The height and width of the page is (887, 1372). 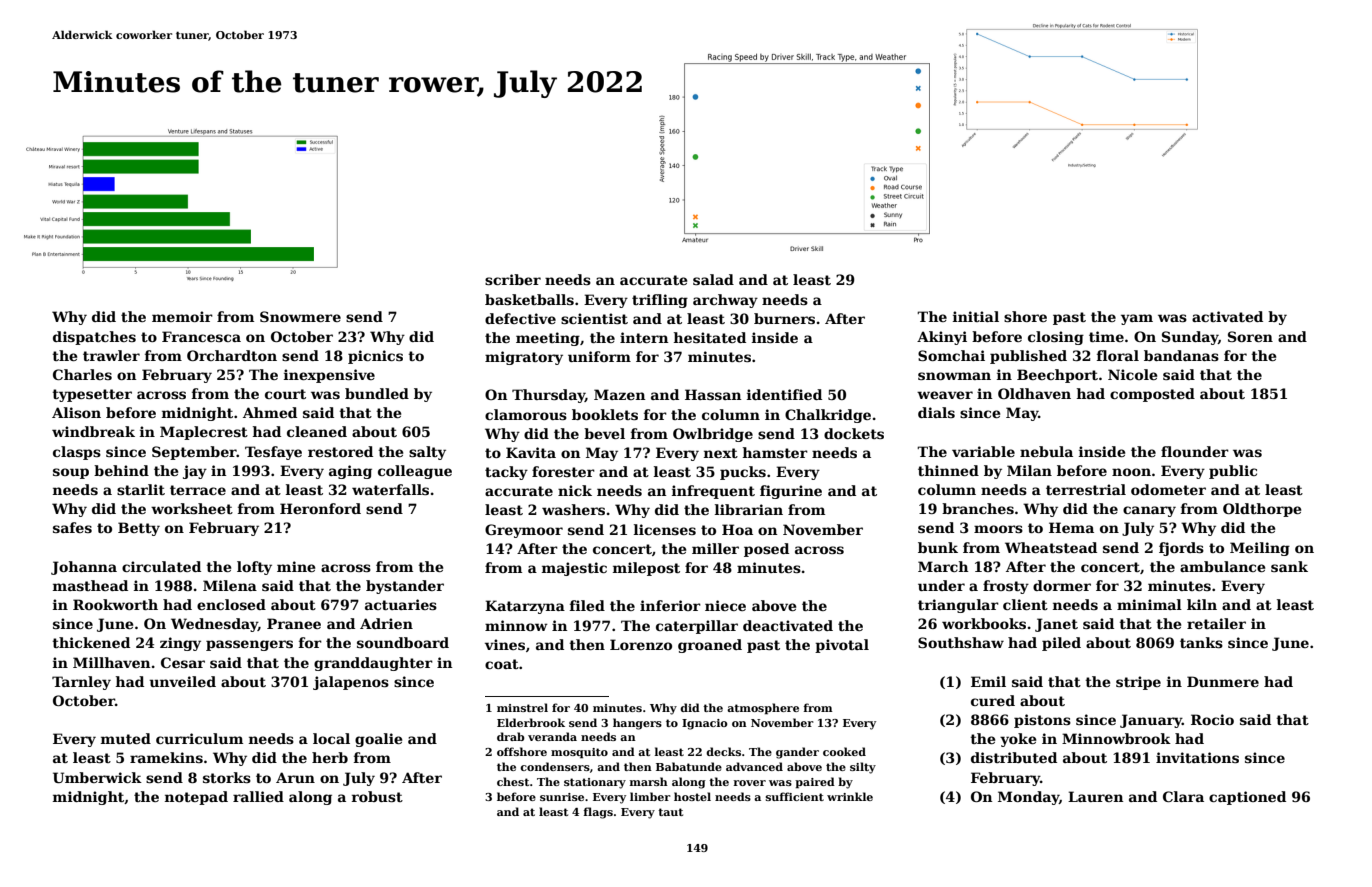 What do you see at coordinates (258, 796) in the page?
I see `rallied` at bounding box center [258, 796].
